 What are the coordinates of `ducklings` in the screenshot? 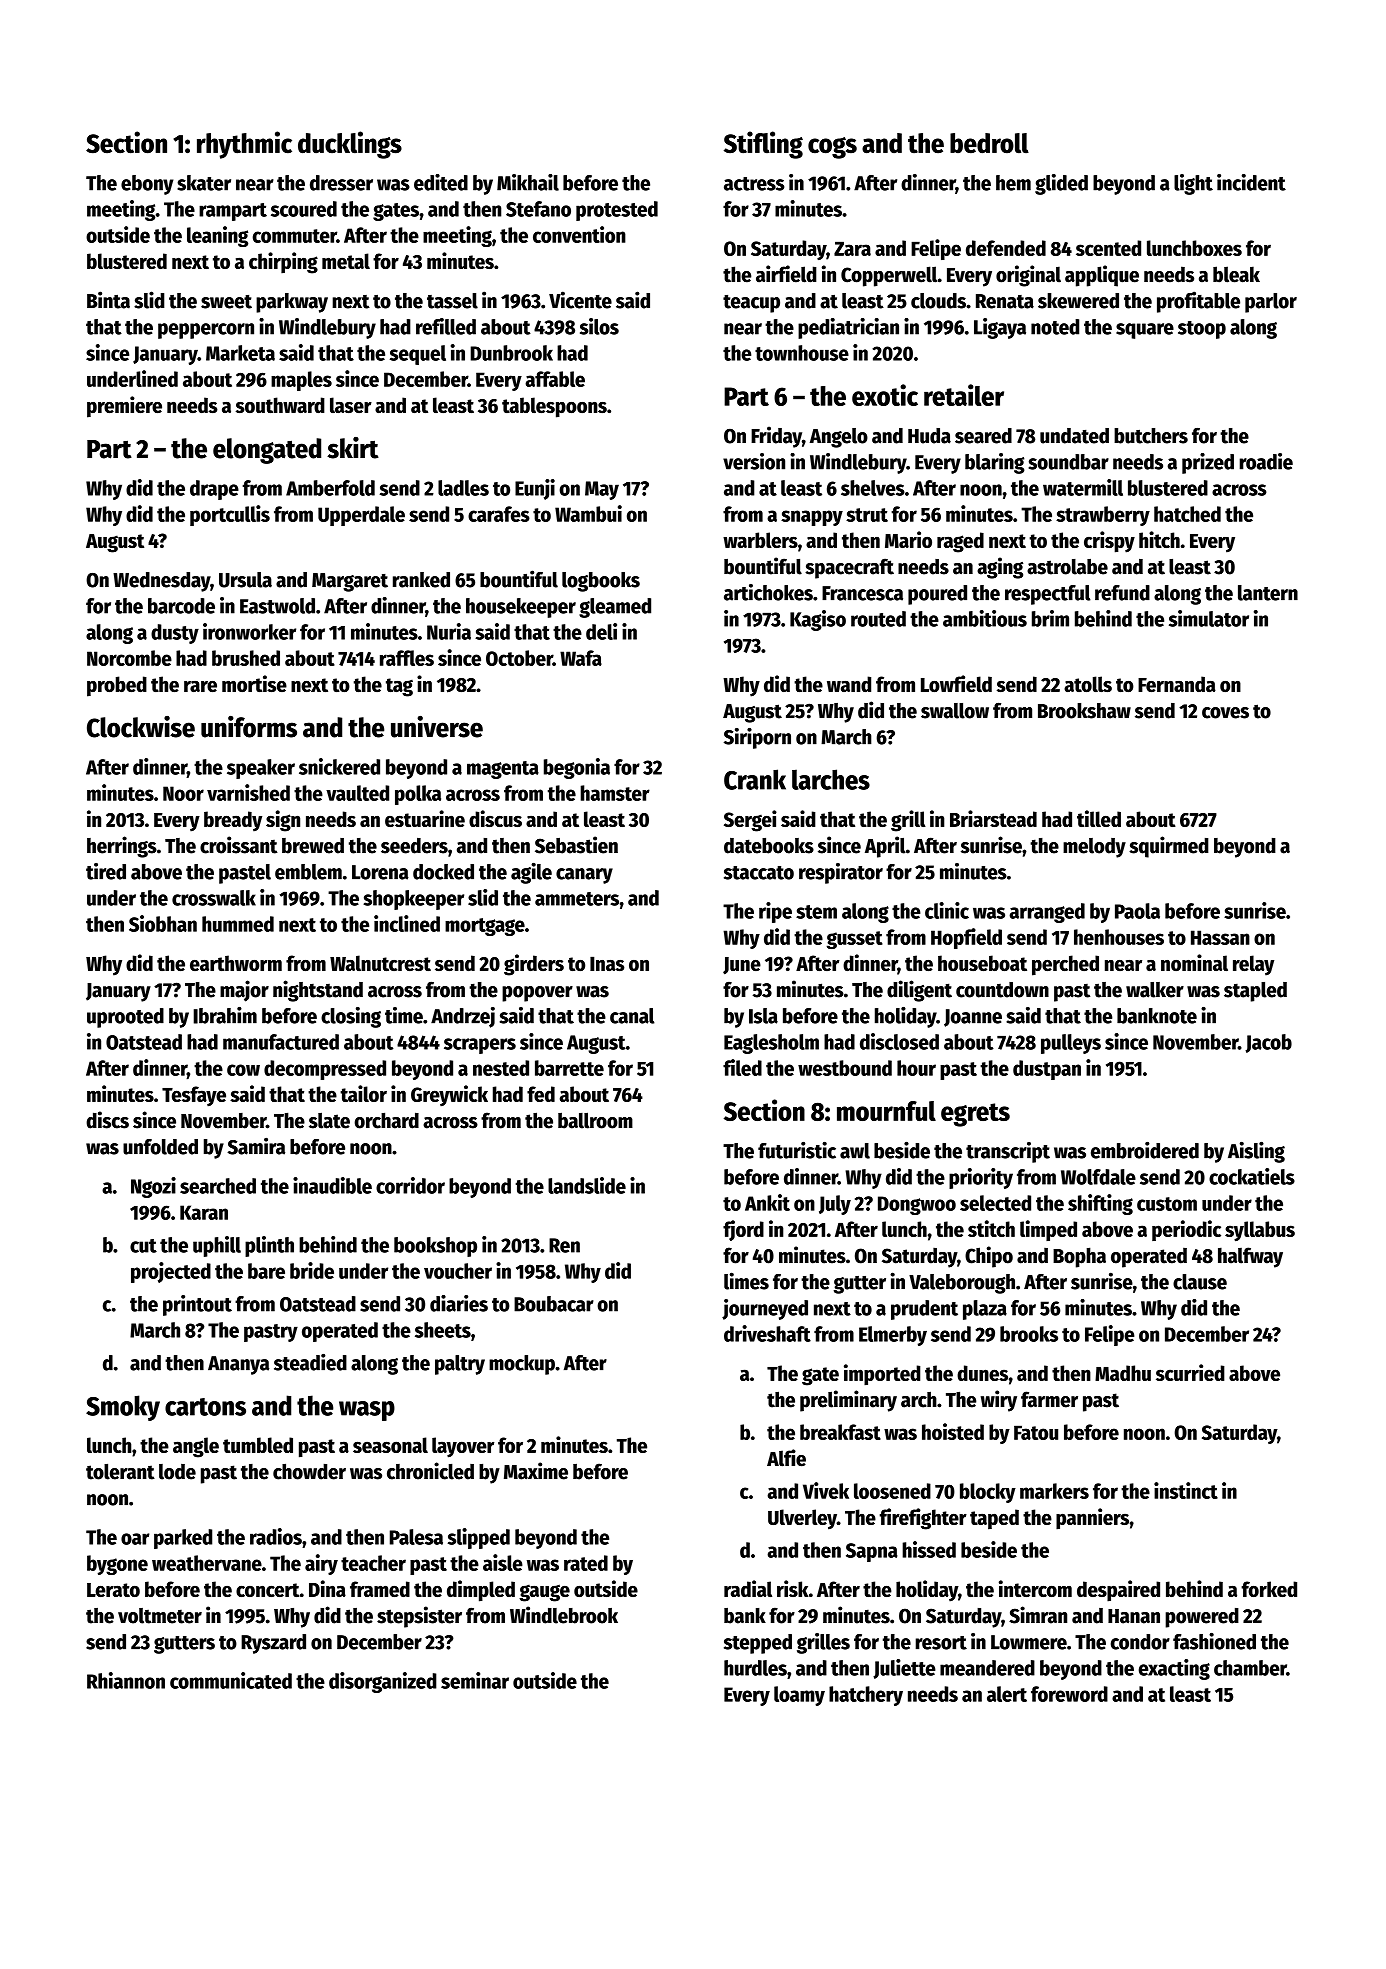 It's located at (350, 145).
